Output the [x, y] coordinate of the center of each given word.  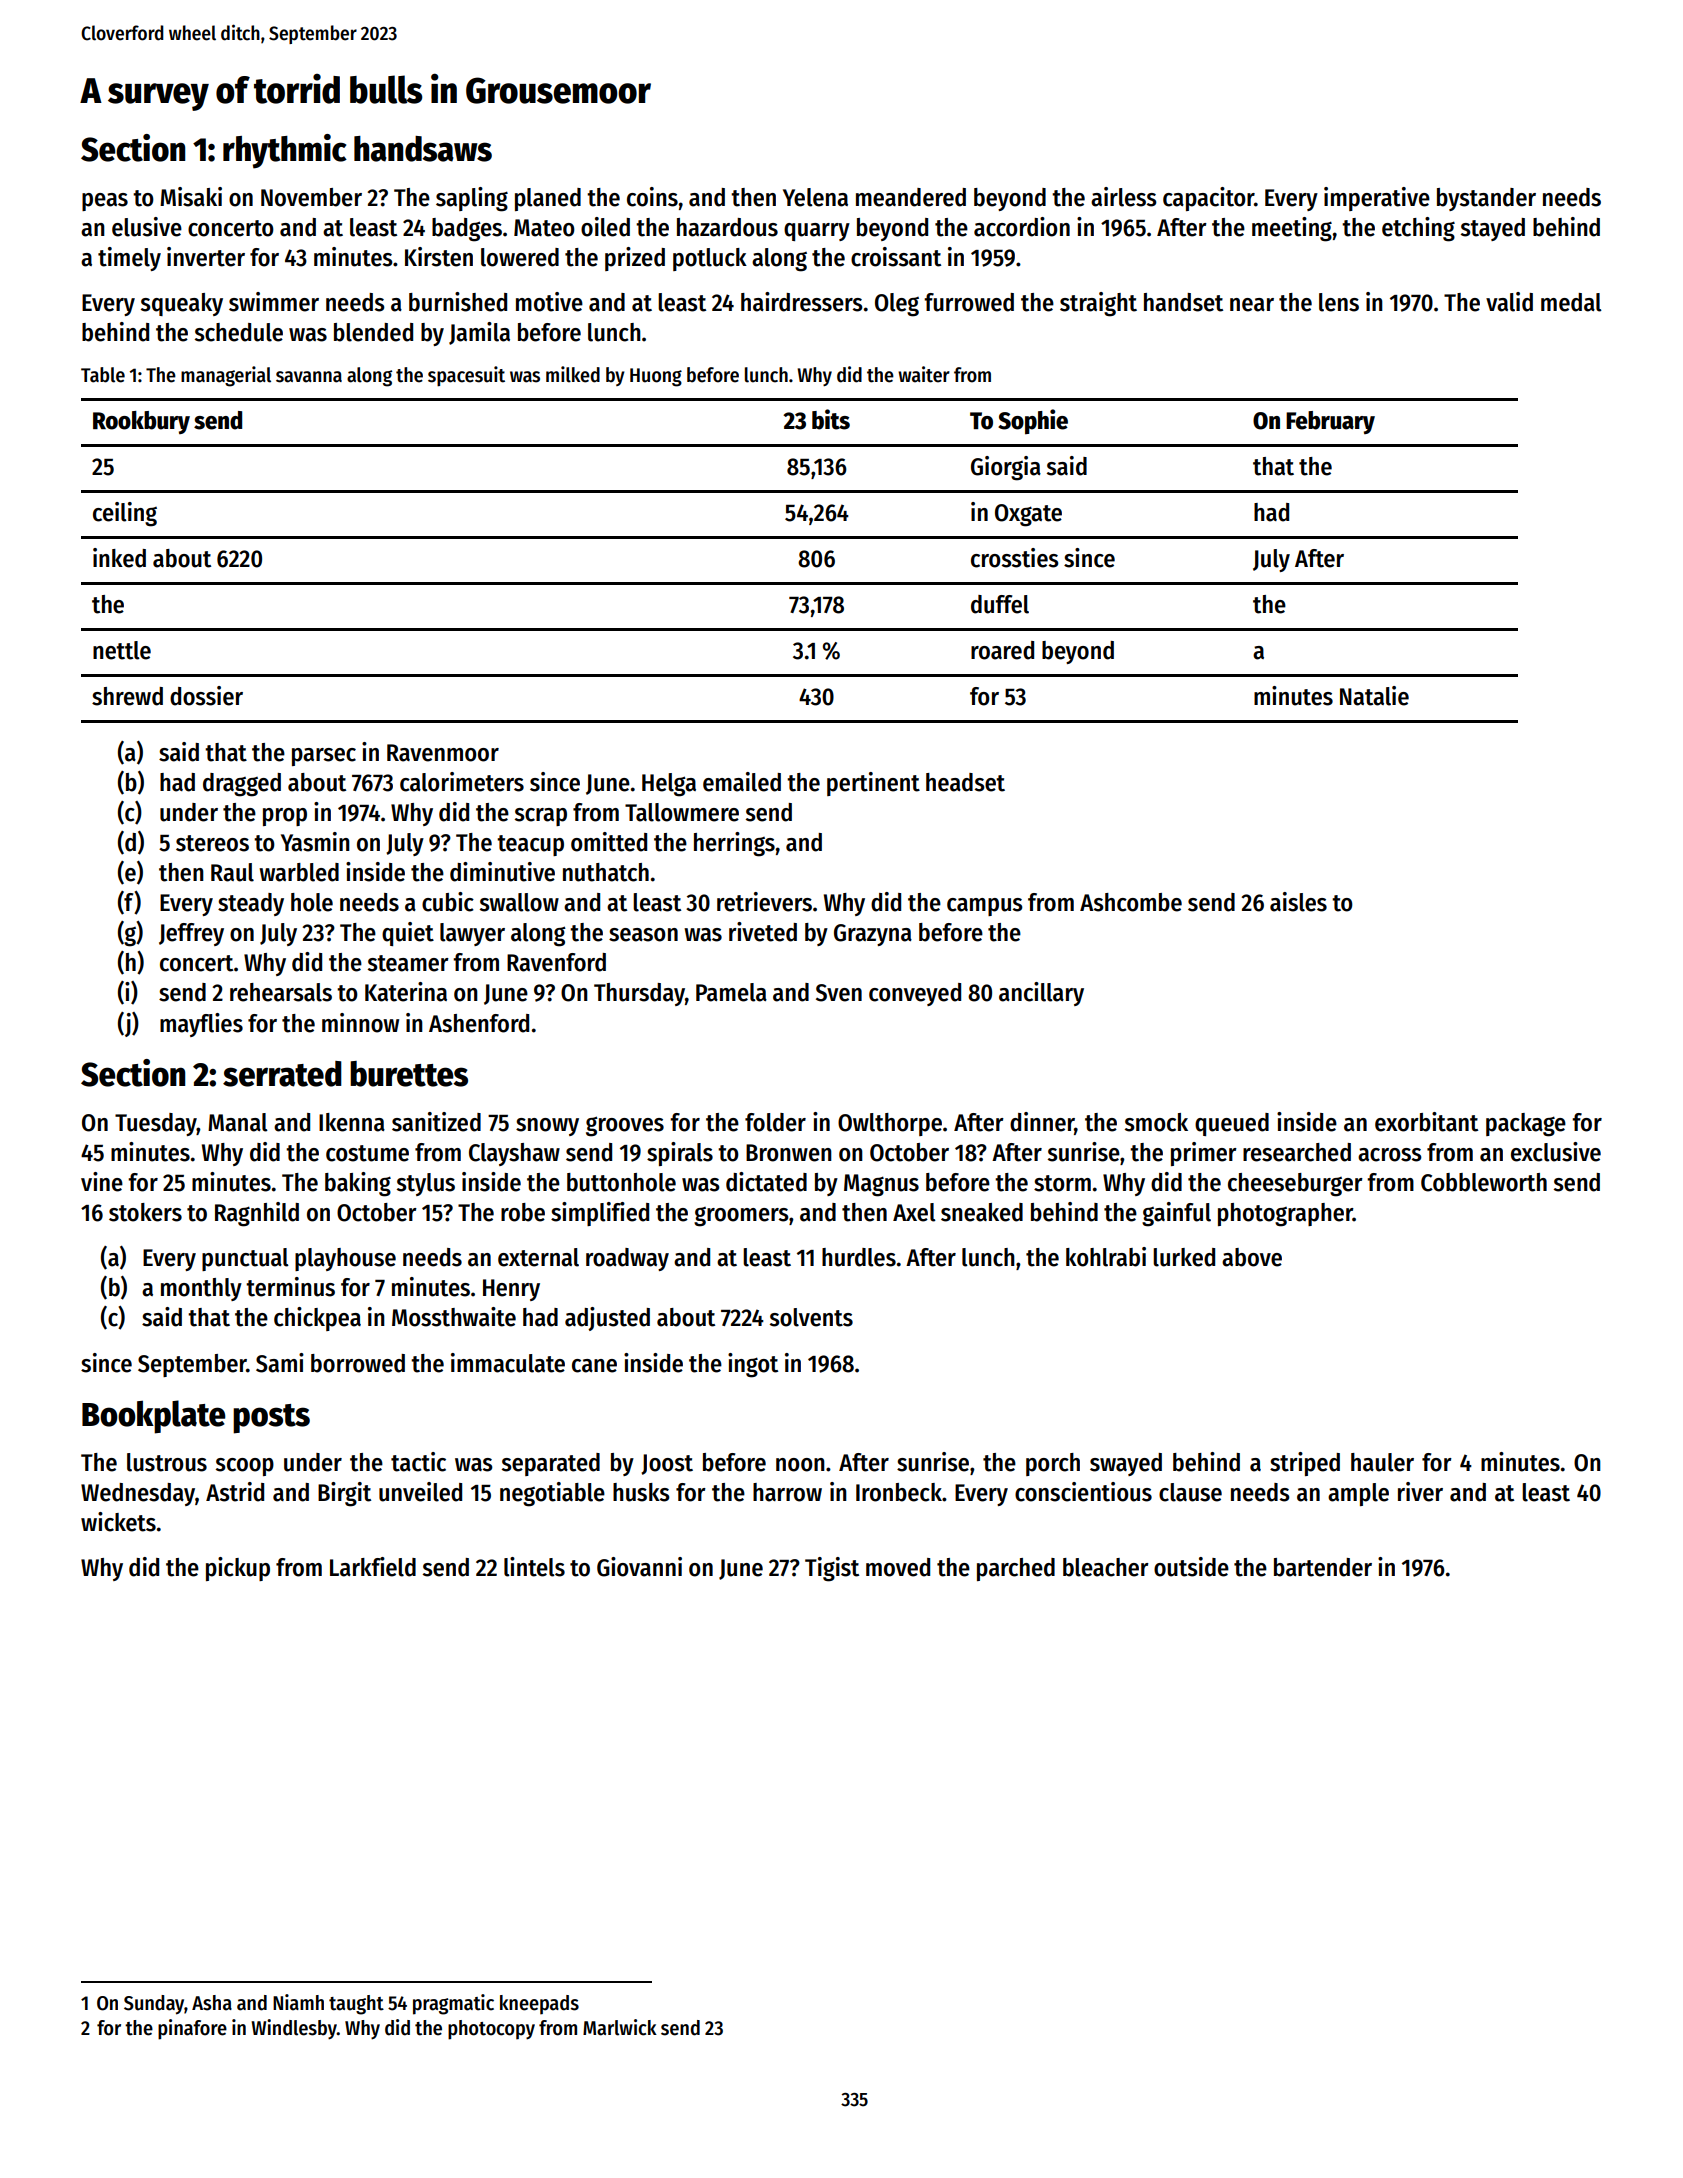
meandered [911, 197]
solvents [811, 1317]
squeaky [182, 304]
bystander [1486, 199]
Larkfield [373, 1567]
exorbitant [1426, 1122]
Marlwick [620, 2027]
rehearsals [281, 992]
